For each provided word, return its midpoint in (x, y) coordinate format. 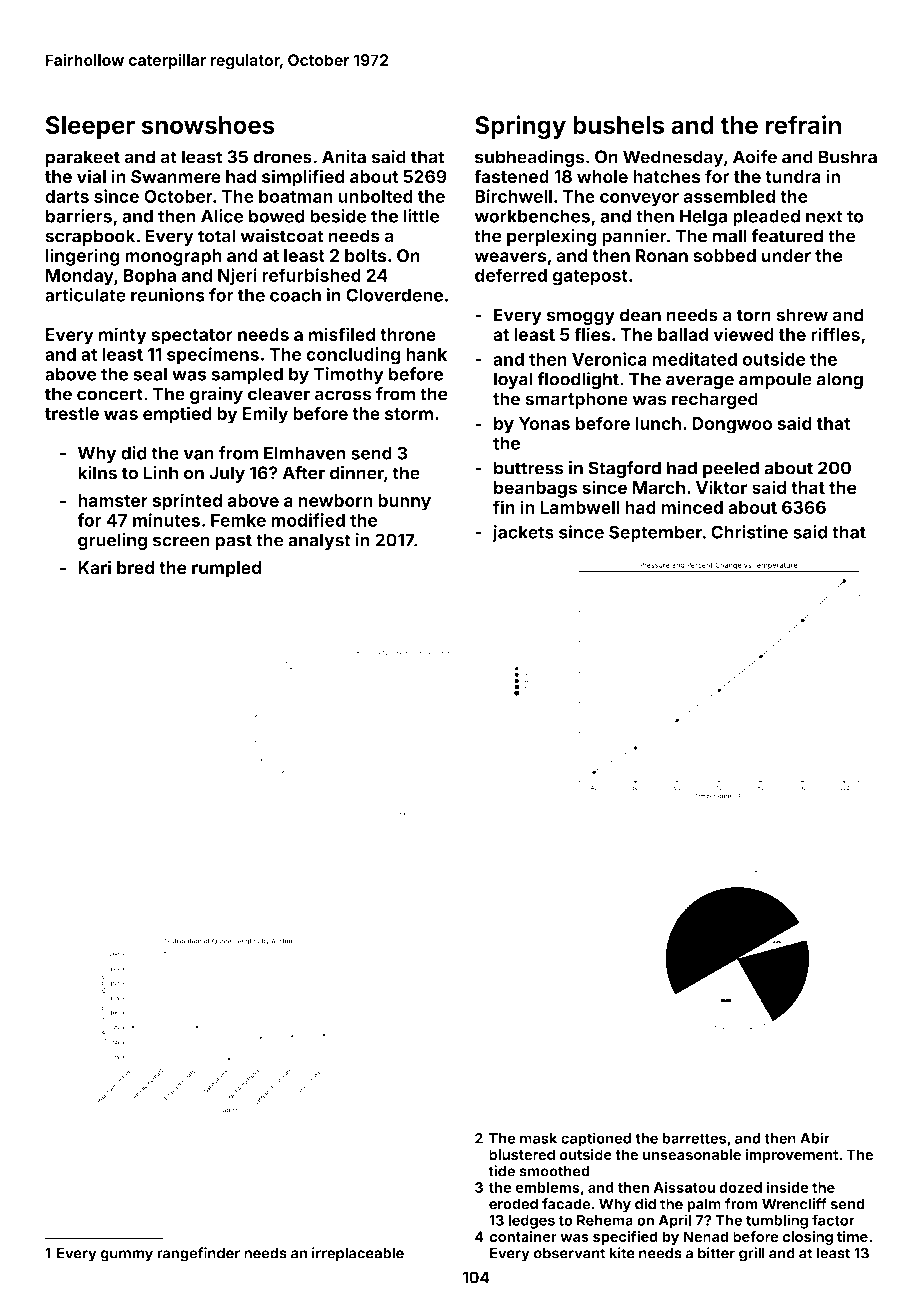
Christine (749, 532)
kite (622, 1253)
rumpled (226, 569)
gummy (126, 1256)
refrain (803, 124)
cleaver (279, 394)
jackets (523, 533)
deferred (511, 275)
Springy (520, 127)
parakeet (83, 158)
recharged (715, 400)
